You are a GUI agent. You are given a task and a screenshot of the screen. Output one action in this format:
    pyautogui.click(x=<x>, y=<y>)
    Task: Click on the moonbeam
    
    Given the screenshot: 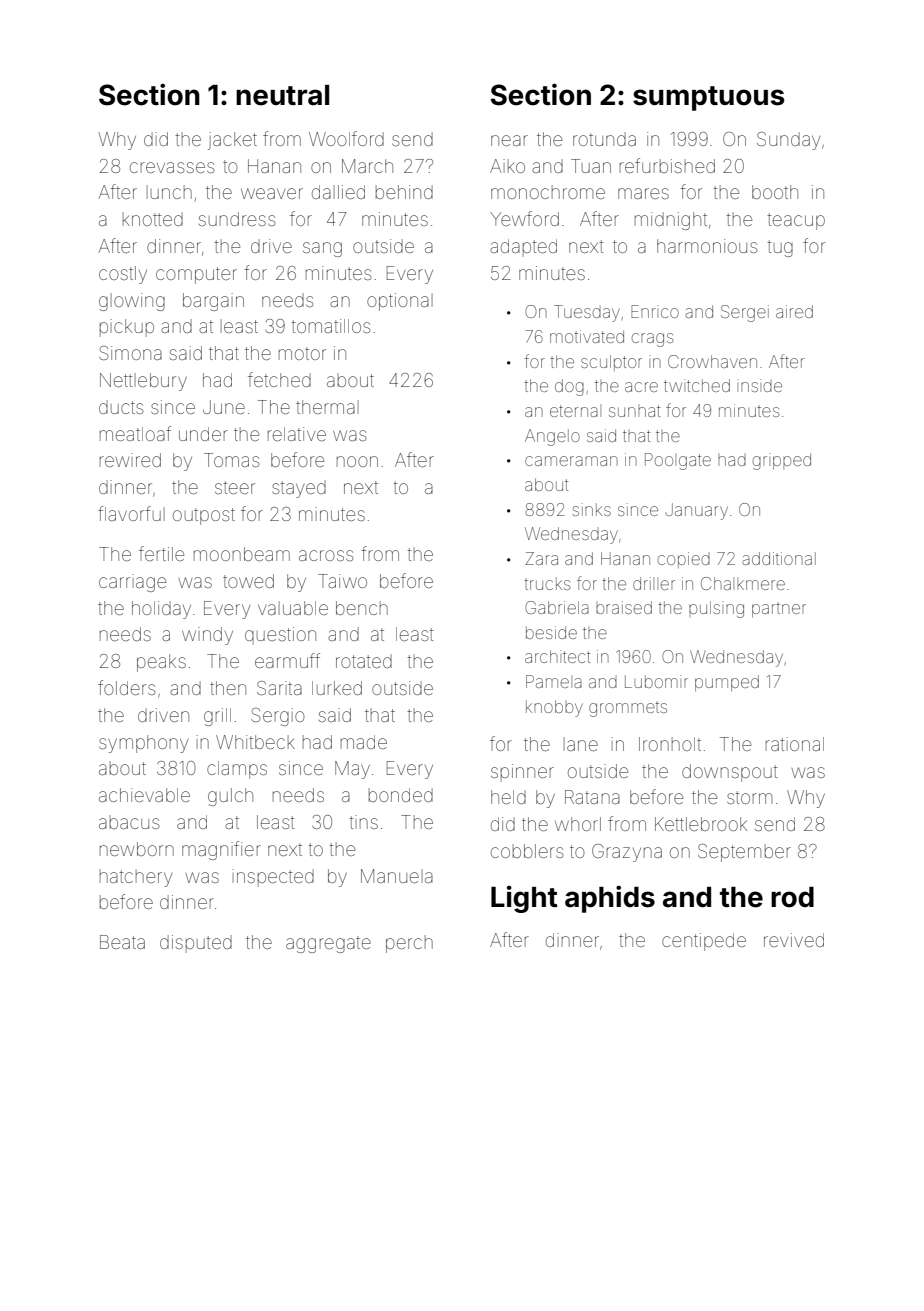 What is the action you would take?
    pyautogui.click(x=242, y=554)
